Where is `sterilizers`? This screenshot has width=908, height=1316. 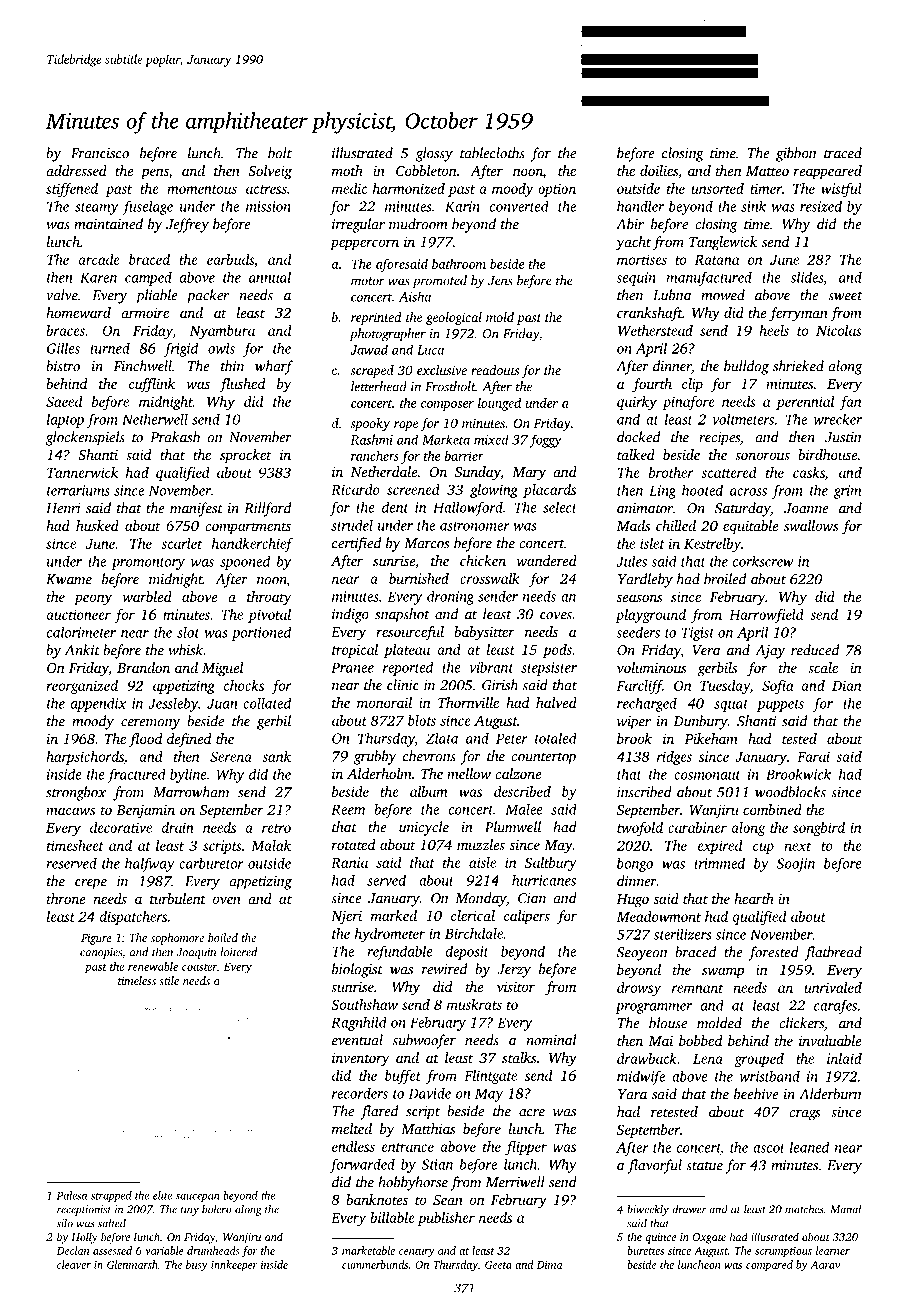 sterilizers is located at coordinates (682, 934).
